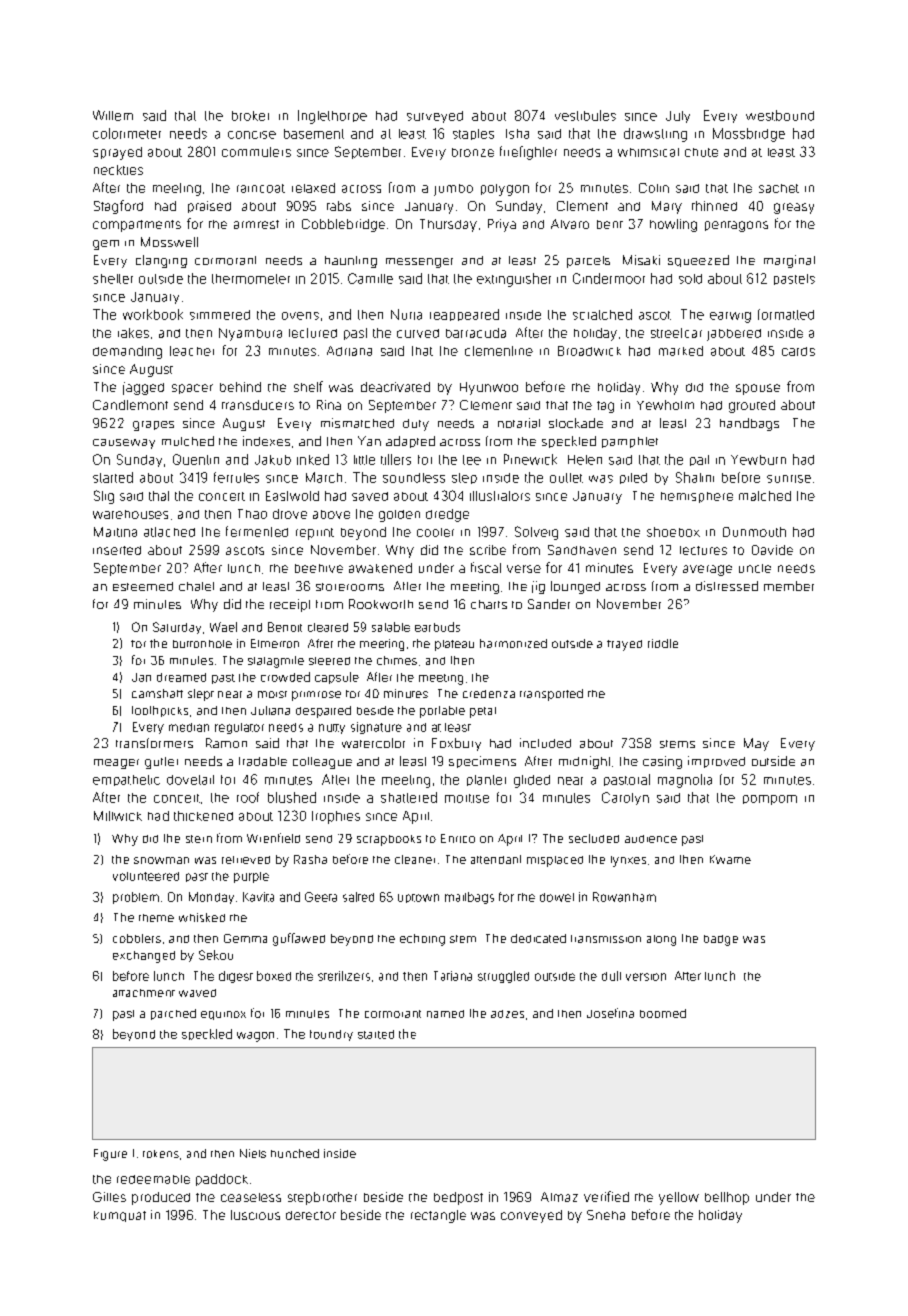  What do you see at coordinates (113, 115) in the screenshot?
I see `Willem` at bounding box center [113, 115].
